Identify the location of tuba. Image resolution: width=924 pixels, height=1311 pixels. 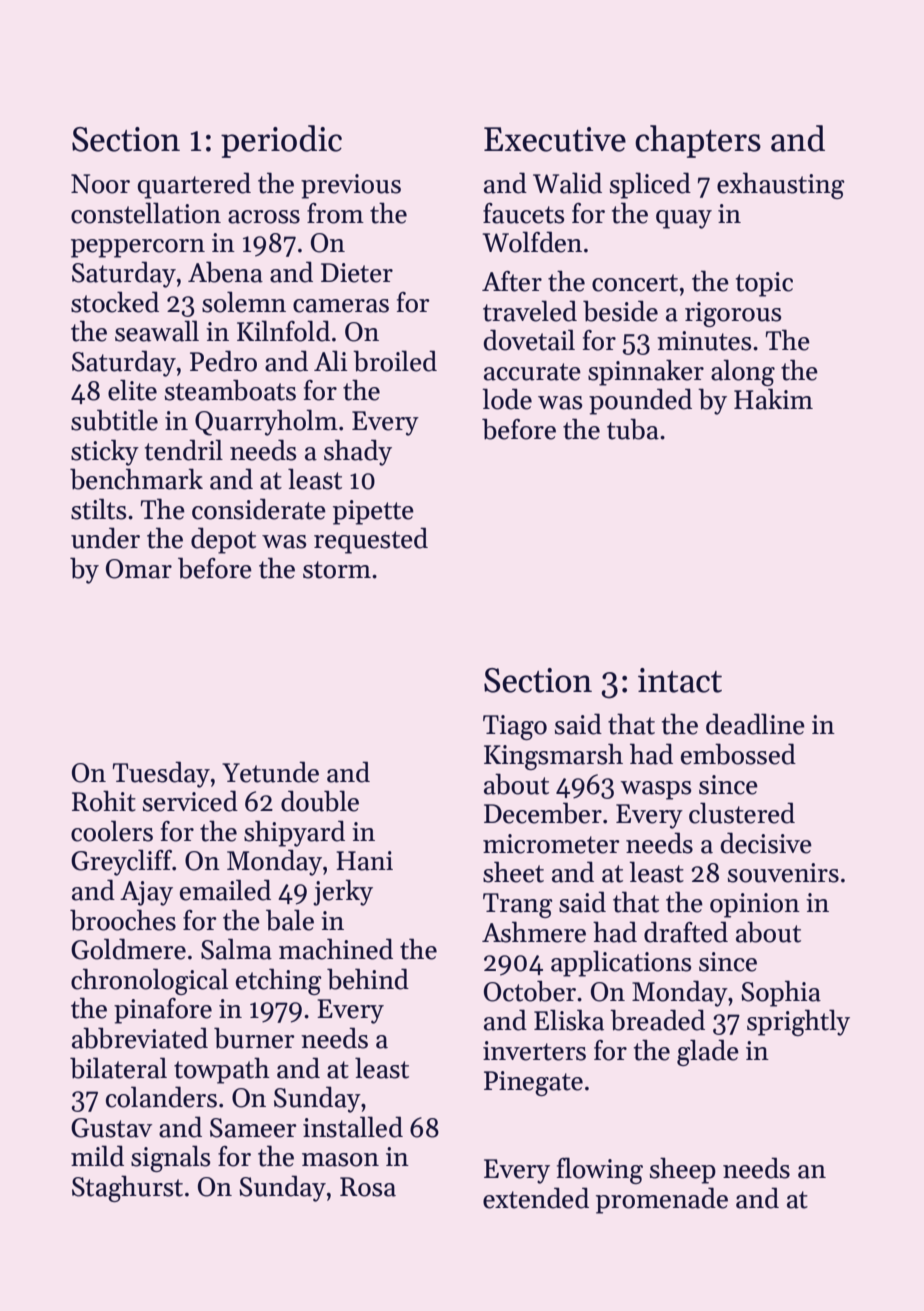
(633, 429).
